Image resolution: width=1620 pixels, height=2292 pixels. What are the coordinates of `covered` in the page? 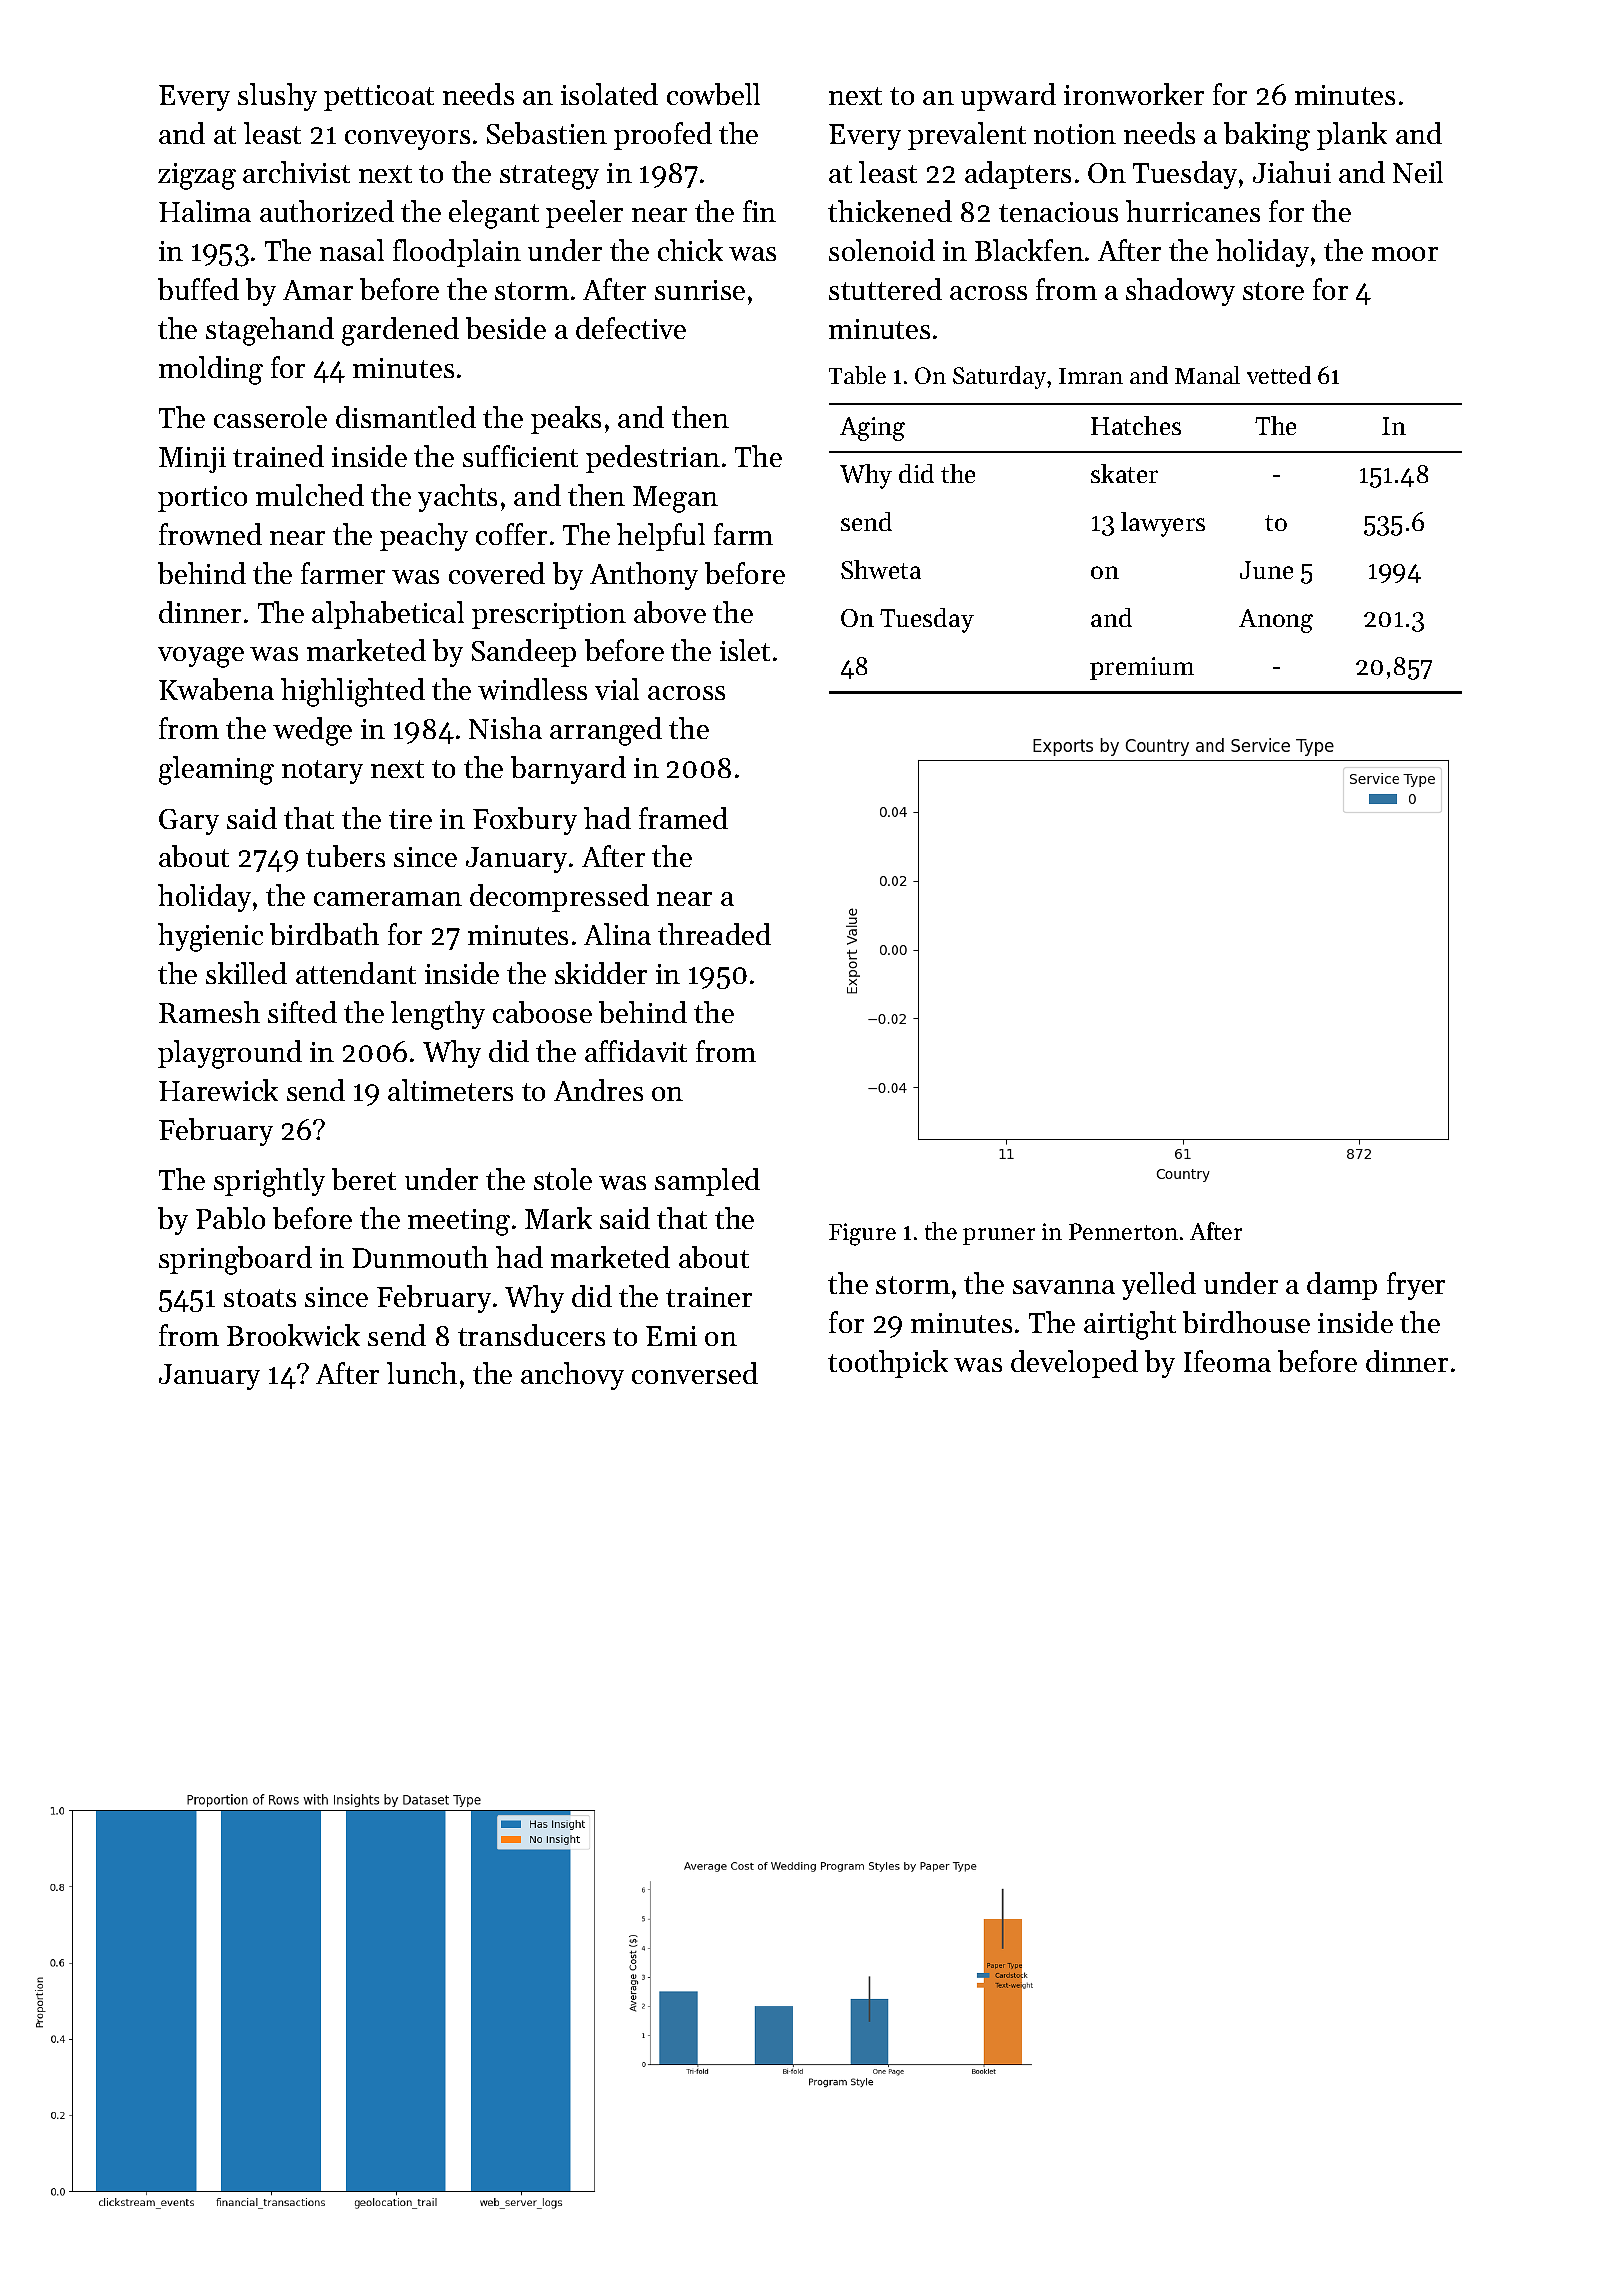 It's located at (497, 573).
